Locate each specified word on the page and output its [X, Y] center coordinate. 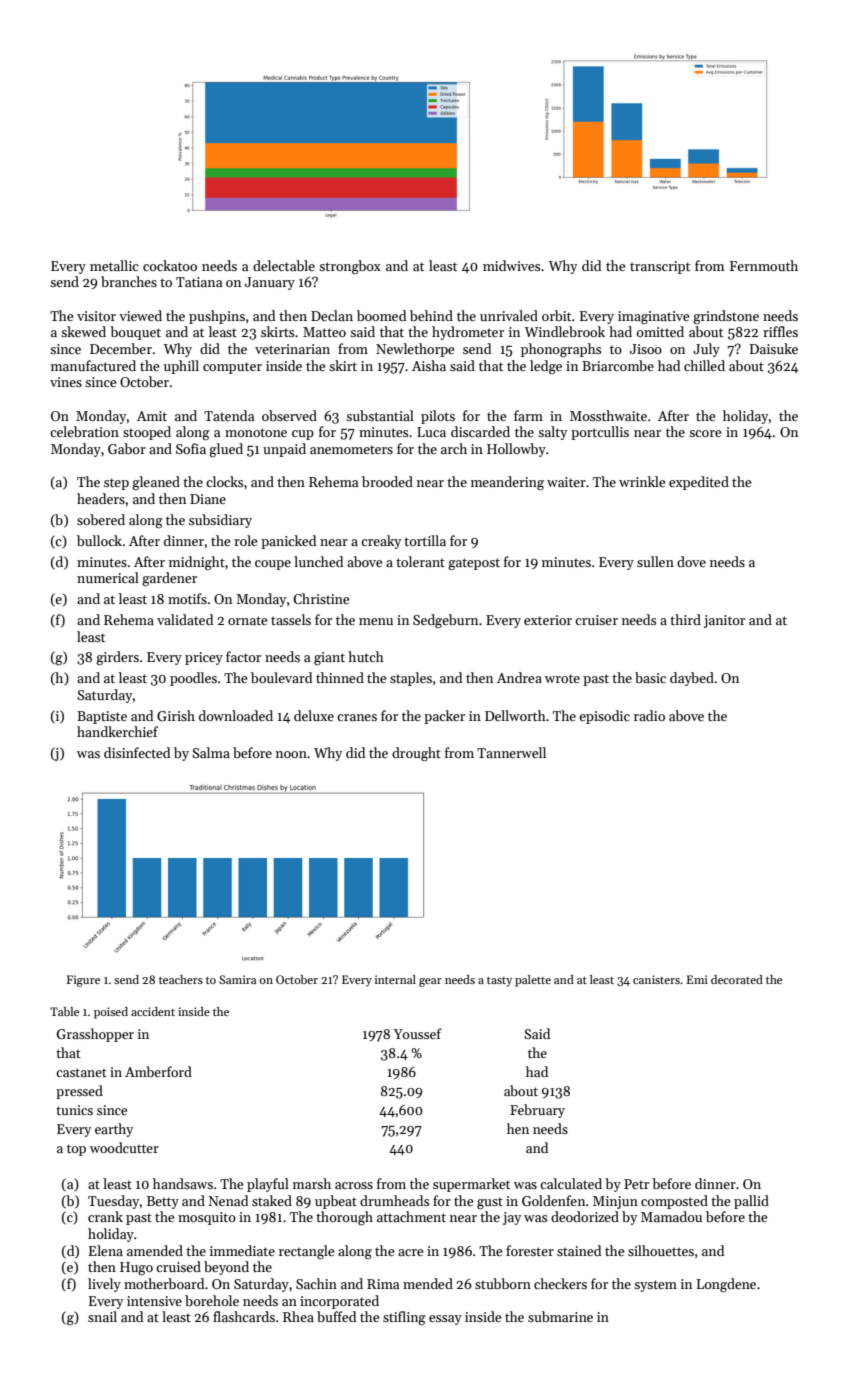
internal [395, 979]
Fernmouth [764, 265]
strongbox [350, 267]
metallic [114, 265]
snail [102, 1316]
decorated [737, 979]
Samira [237, 979]
